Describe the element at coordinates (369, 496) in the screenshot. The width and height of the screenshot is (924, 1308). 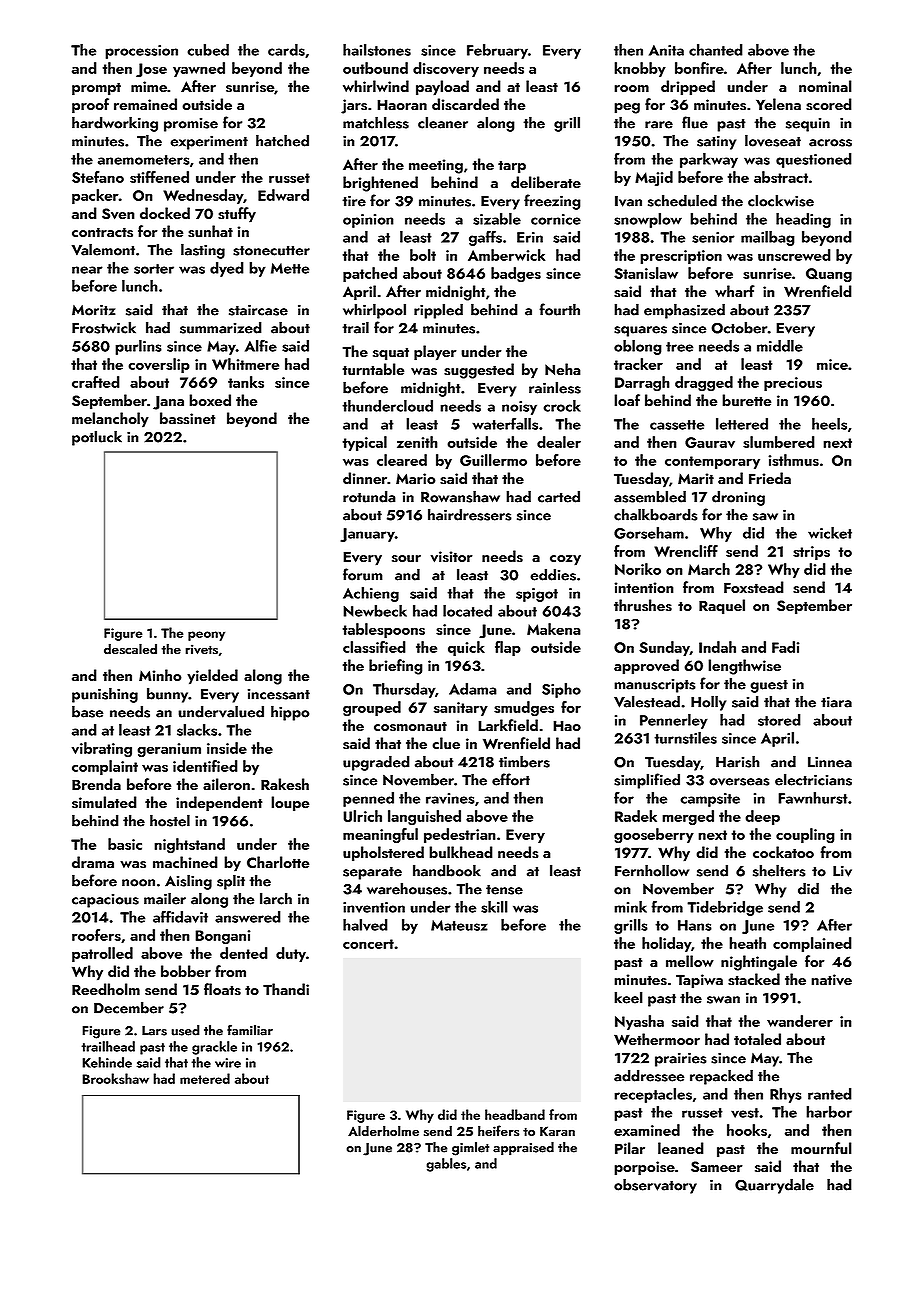
I see `rotunda` at that location.
